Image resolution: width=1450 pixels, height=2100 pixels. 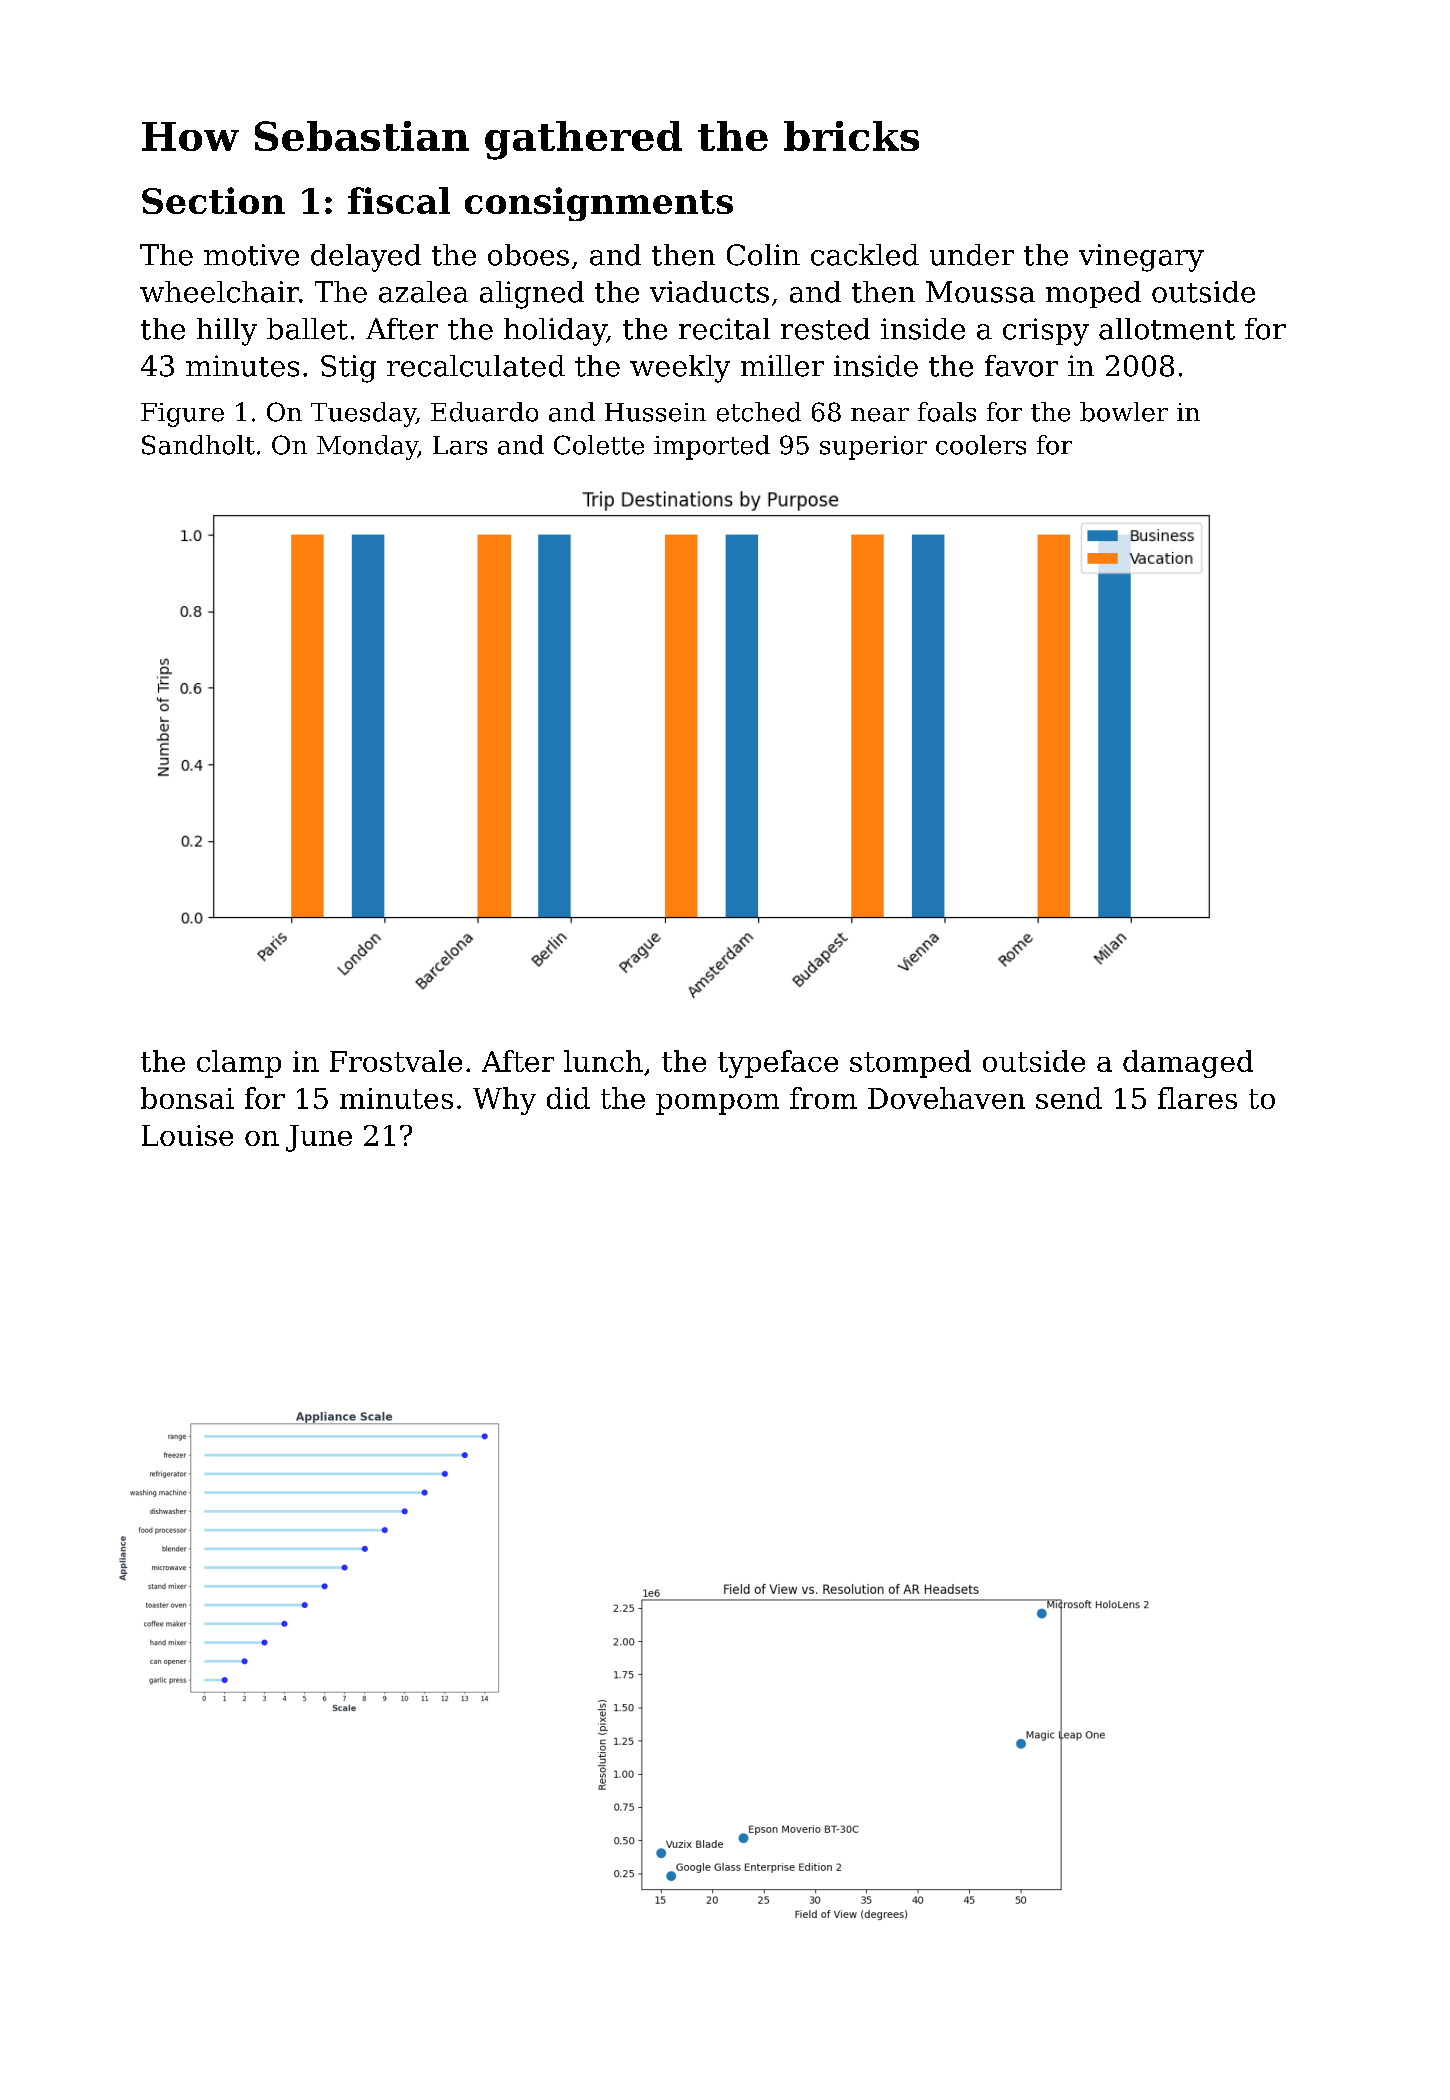 What do you see at coordinates (717, 1104) in the screenshot?
I see `pompom` at bounding box center [717, 1104].
